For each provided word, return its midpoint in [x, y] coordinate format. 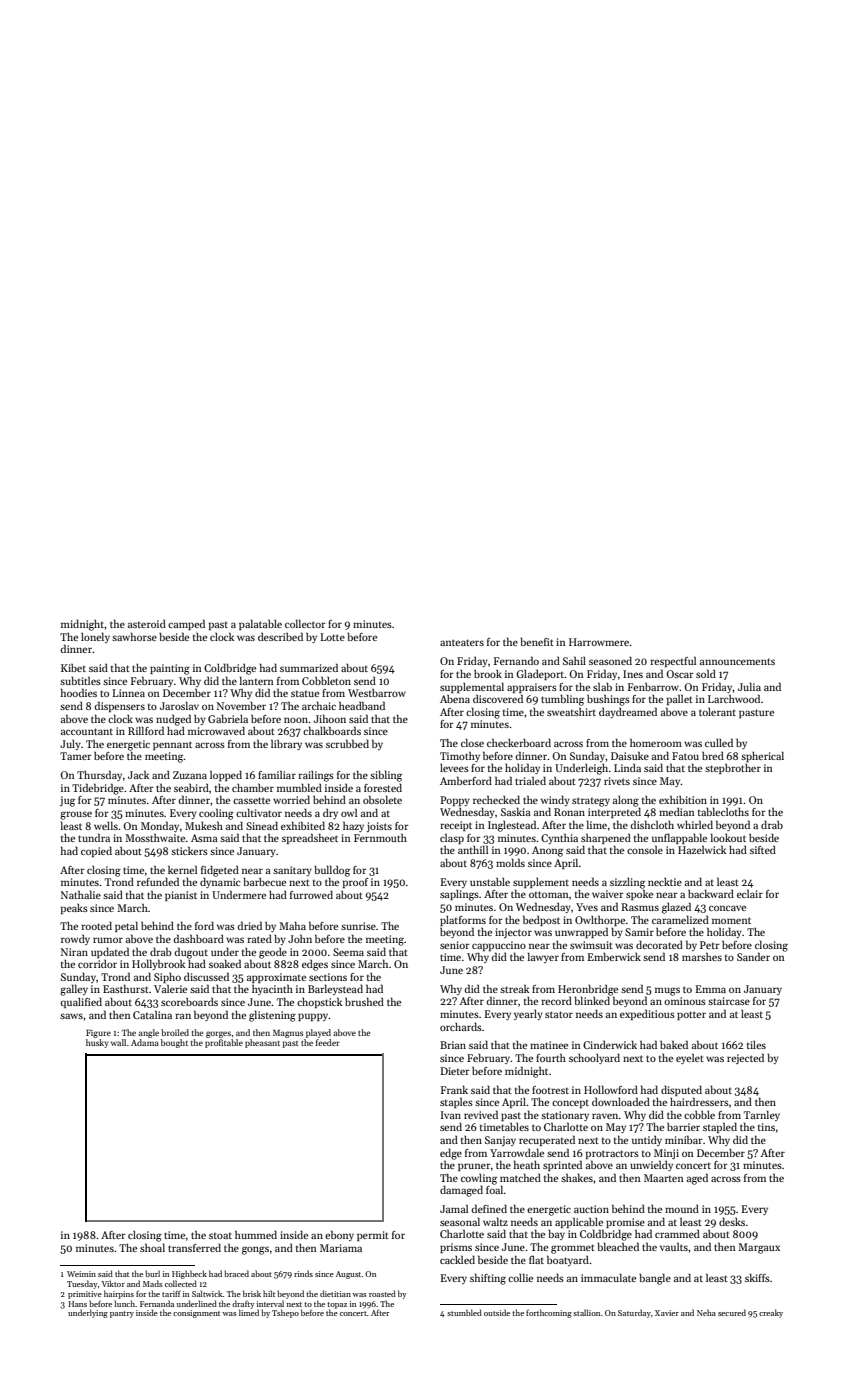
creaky [771, 1313]
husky [97, 1043]
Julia [749, 686]
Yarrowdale [517, 1152]
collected [181, 1283]
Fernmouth [380, 837]
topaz [337, 1305]
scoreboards [189, 1001]
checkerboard [519, 742]
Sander [753, 956]
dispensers [119, 706]
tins [766, 1127]
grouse [76, 815]
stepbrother [733, 769]
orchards [461, 1026]
